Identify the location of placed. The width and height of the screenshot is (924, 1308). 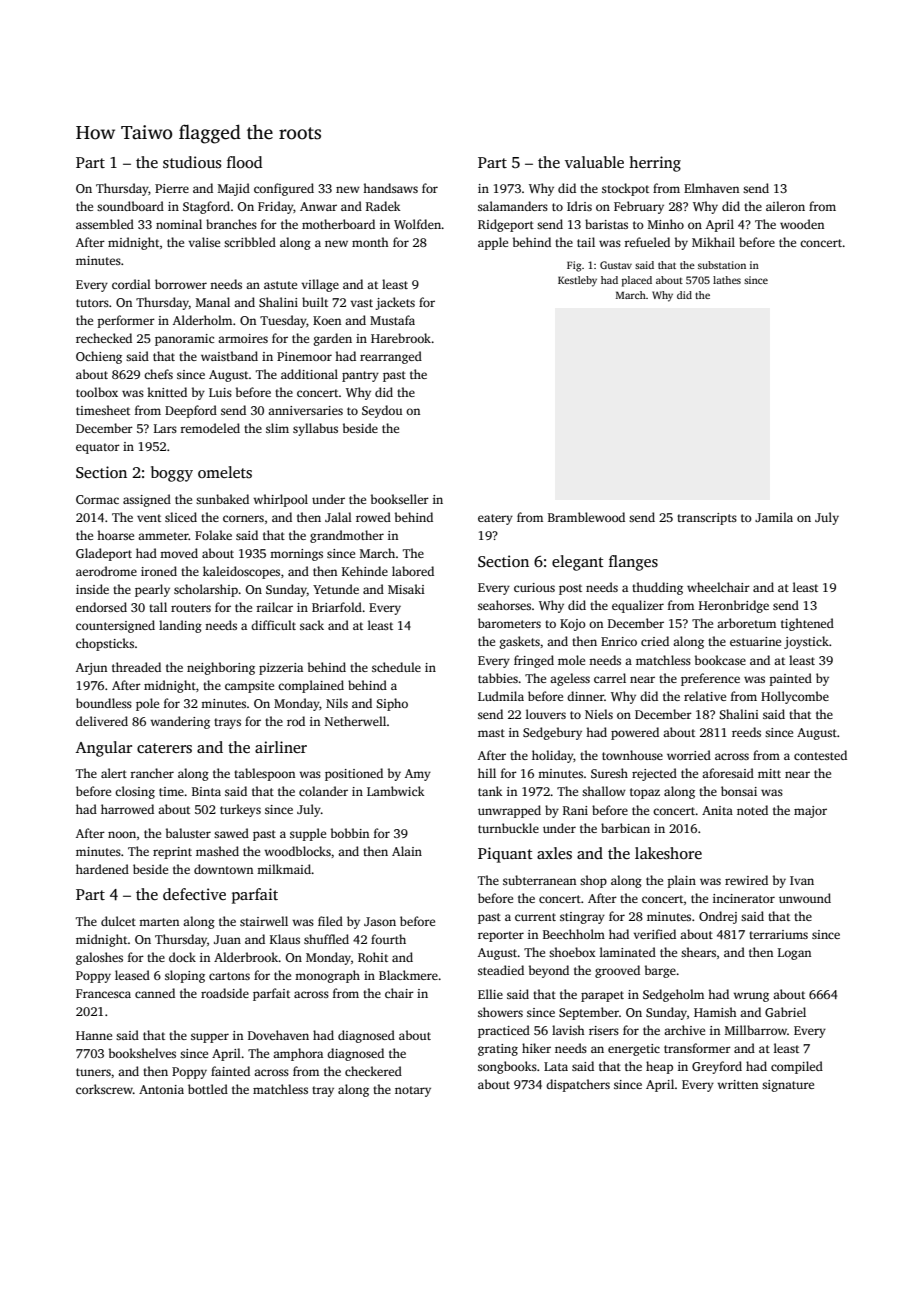
(637, 281).
